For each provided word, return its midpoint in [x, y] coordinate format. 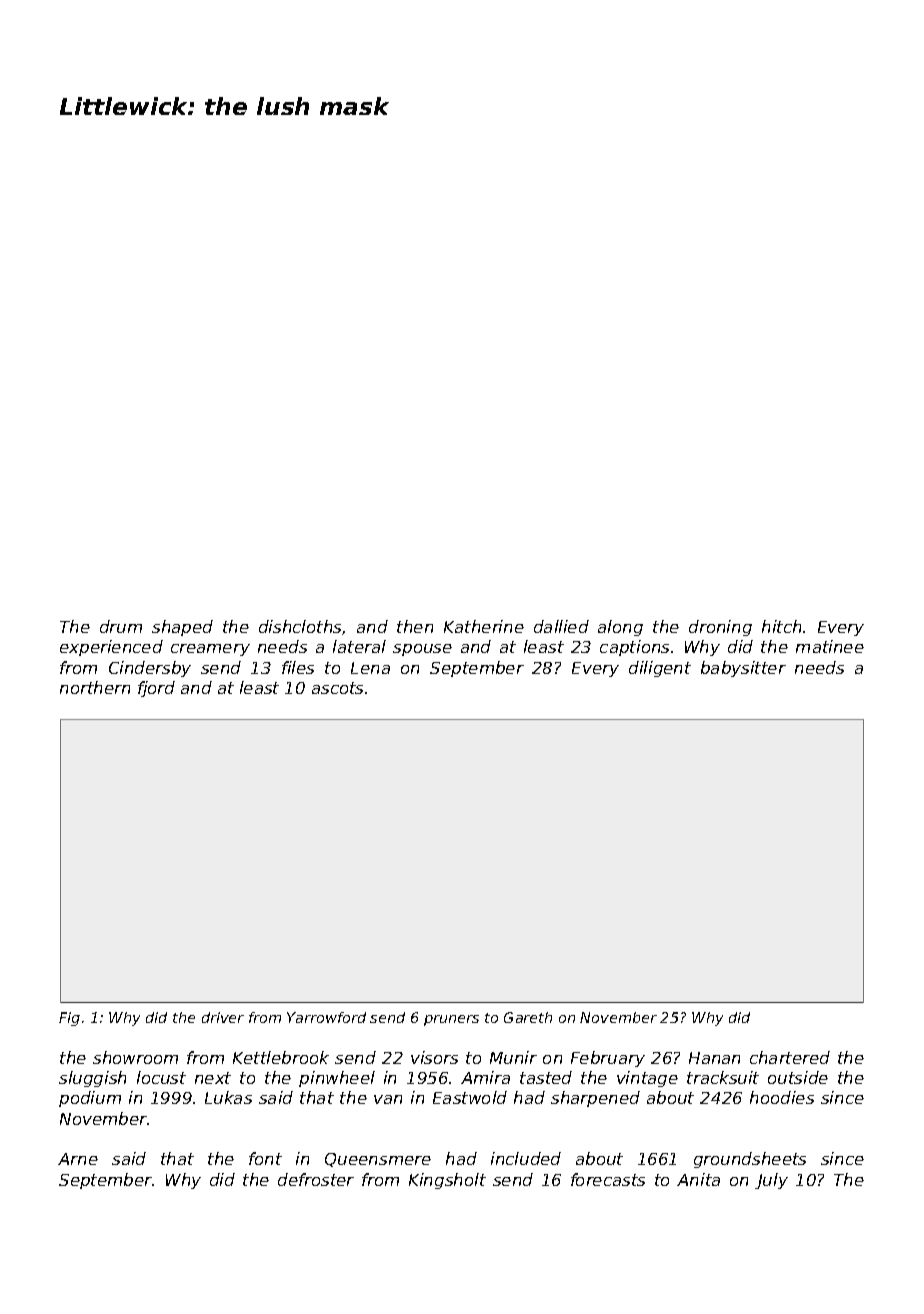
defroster [316, 1179]
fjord [156, 689]
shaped [182, 628]
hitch [781, 626]
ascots [337, 688]
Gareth [528, 1017]
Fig [69, 1019]
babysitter [743, 669]
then [415, 626]
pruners [451, 1020]
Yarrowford [326, 1017]
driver [223, 1017]
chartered [790, 1057]
